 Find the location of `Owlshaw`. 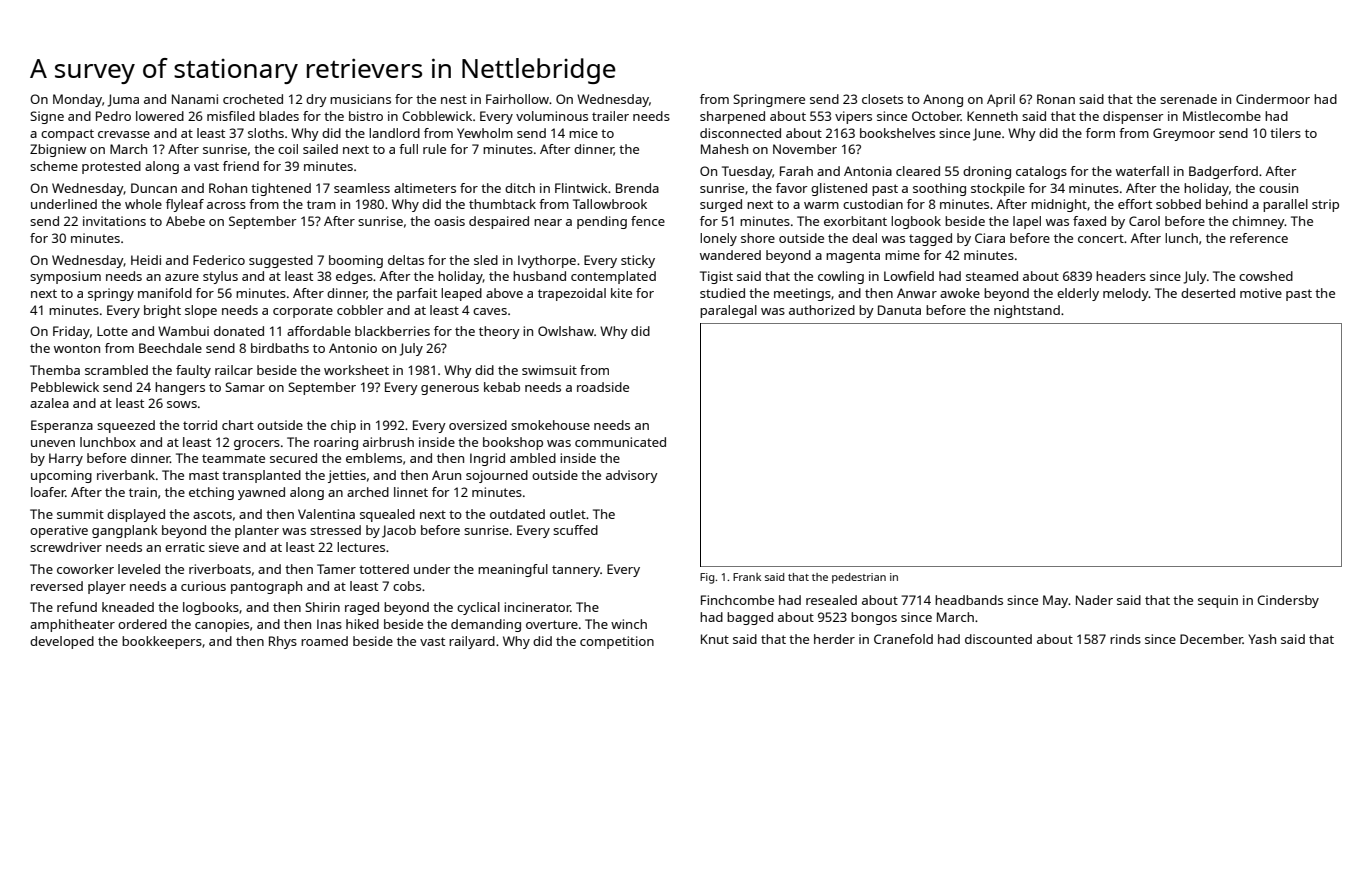

Owlshaw is located at coordinates (566, 331).
